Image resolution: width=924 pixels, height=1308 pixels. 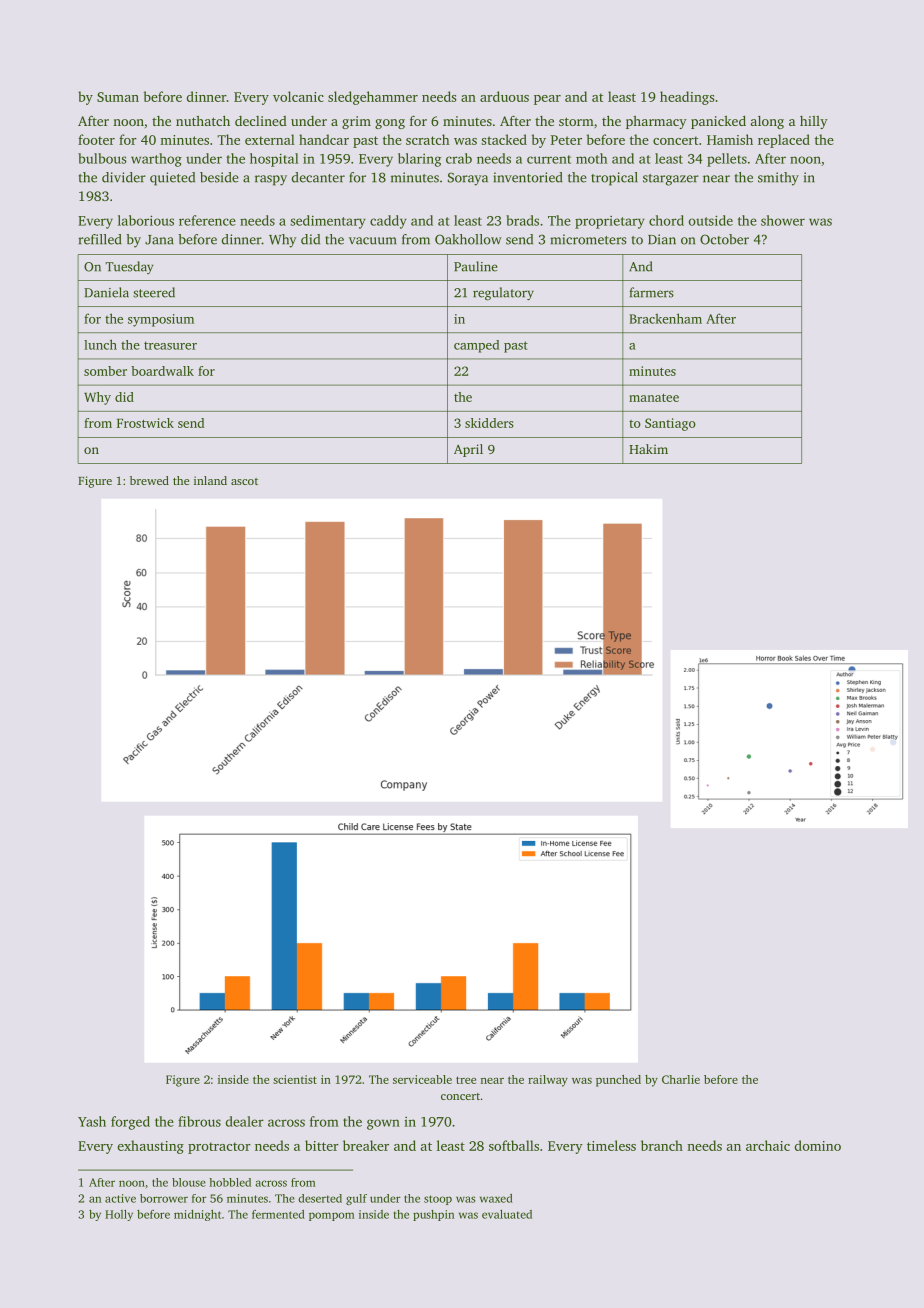 What do you see at coordinates (298, 96) in the screenshot?
I see `volcanic` at bounding box center [298, 96].
